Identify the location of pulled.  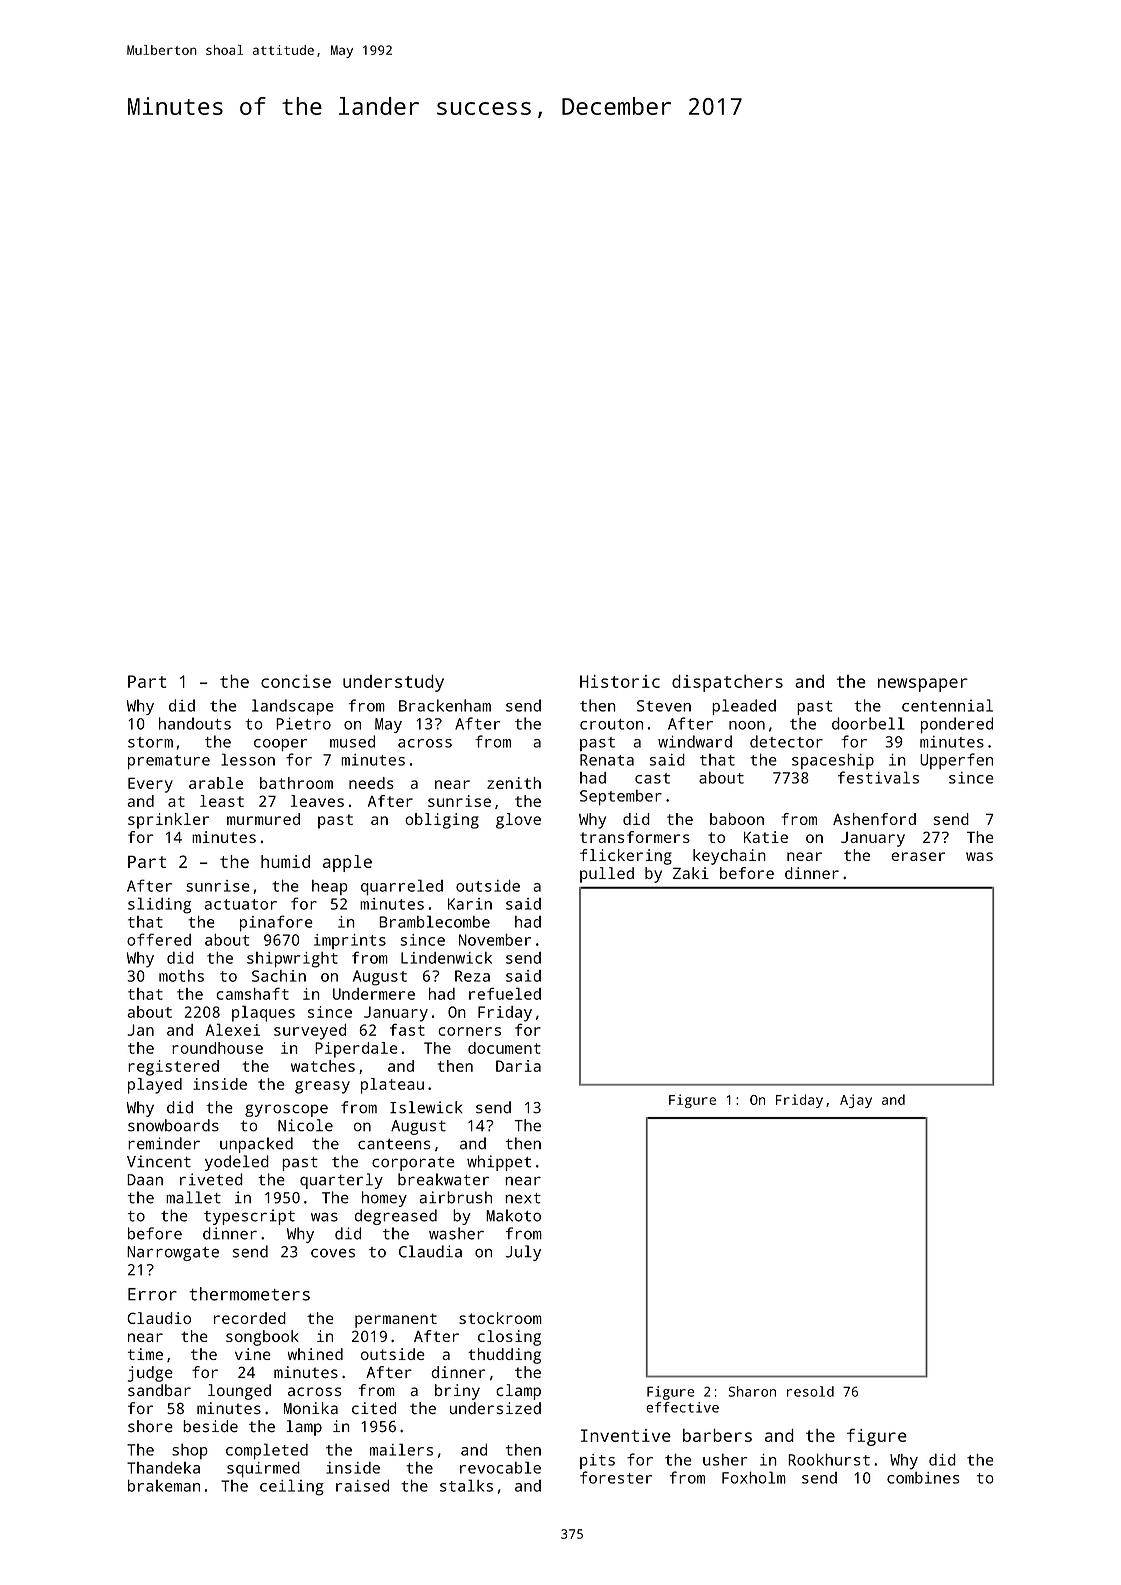
(607, 875).
